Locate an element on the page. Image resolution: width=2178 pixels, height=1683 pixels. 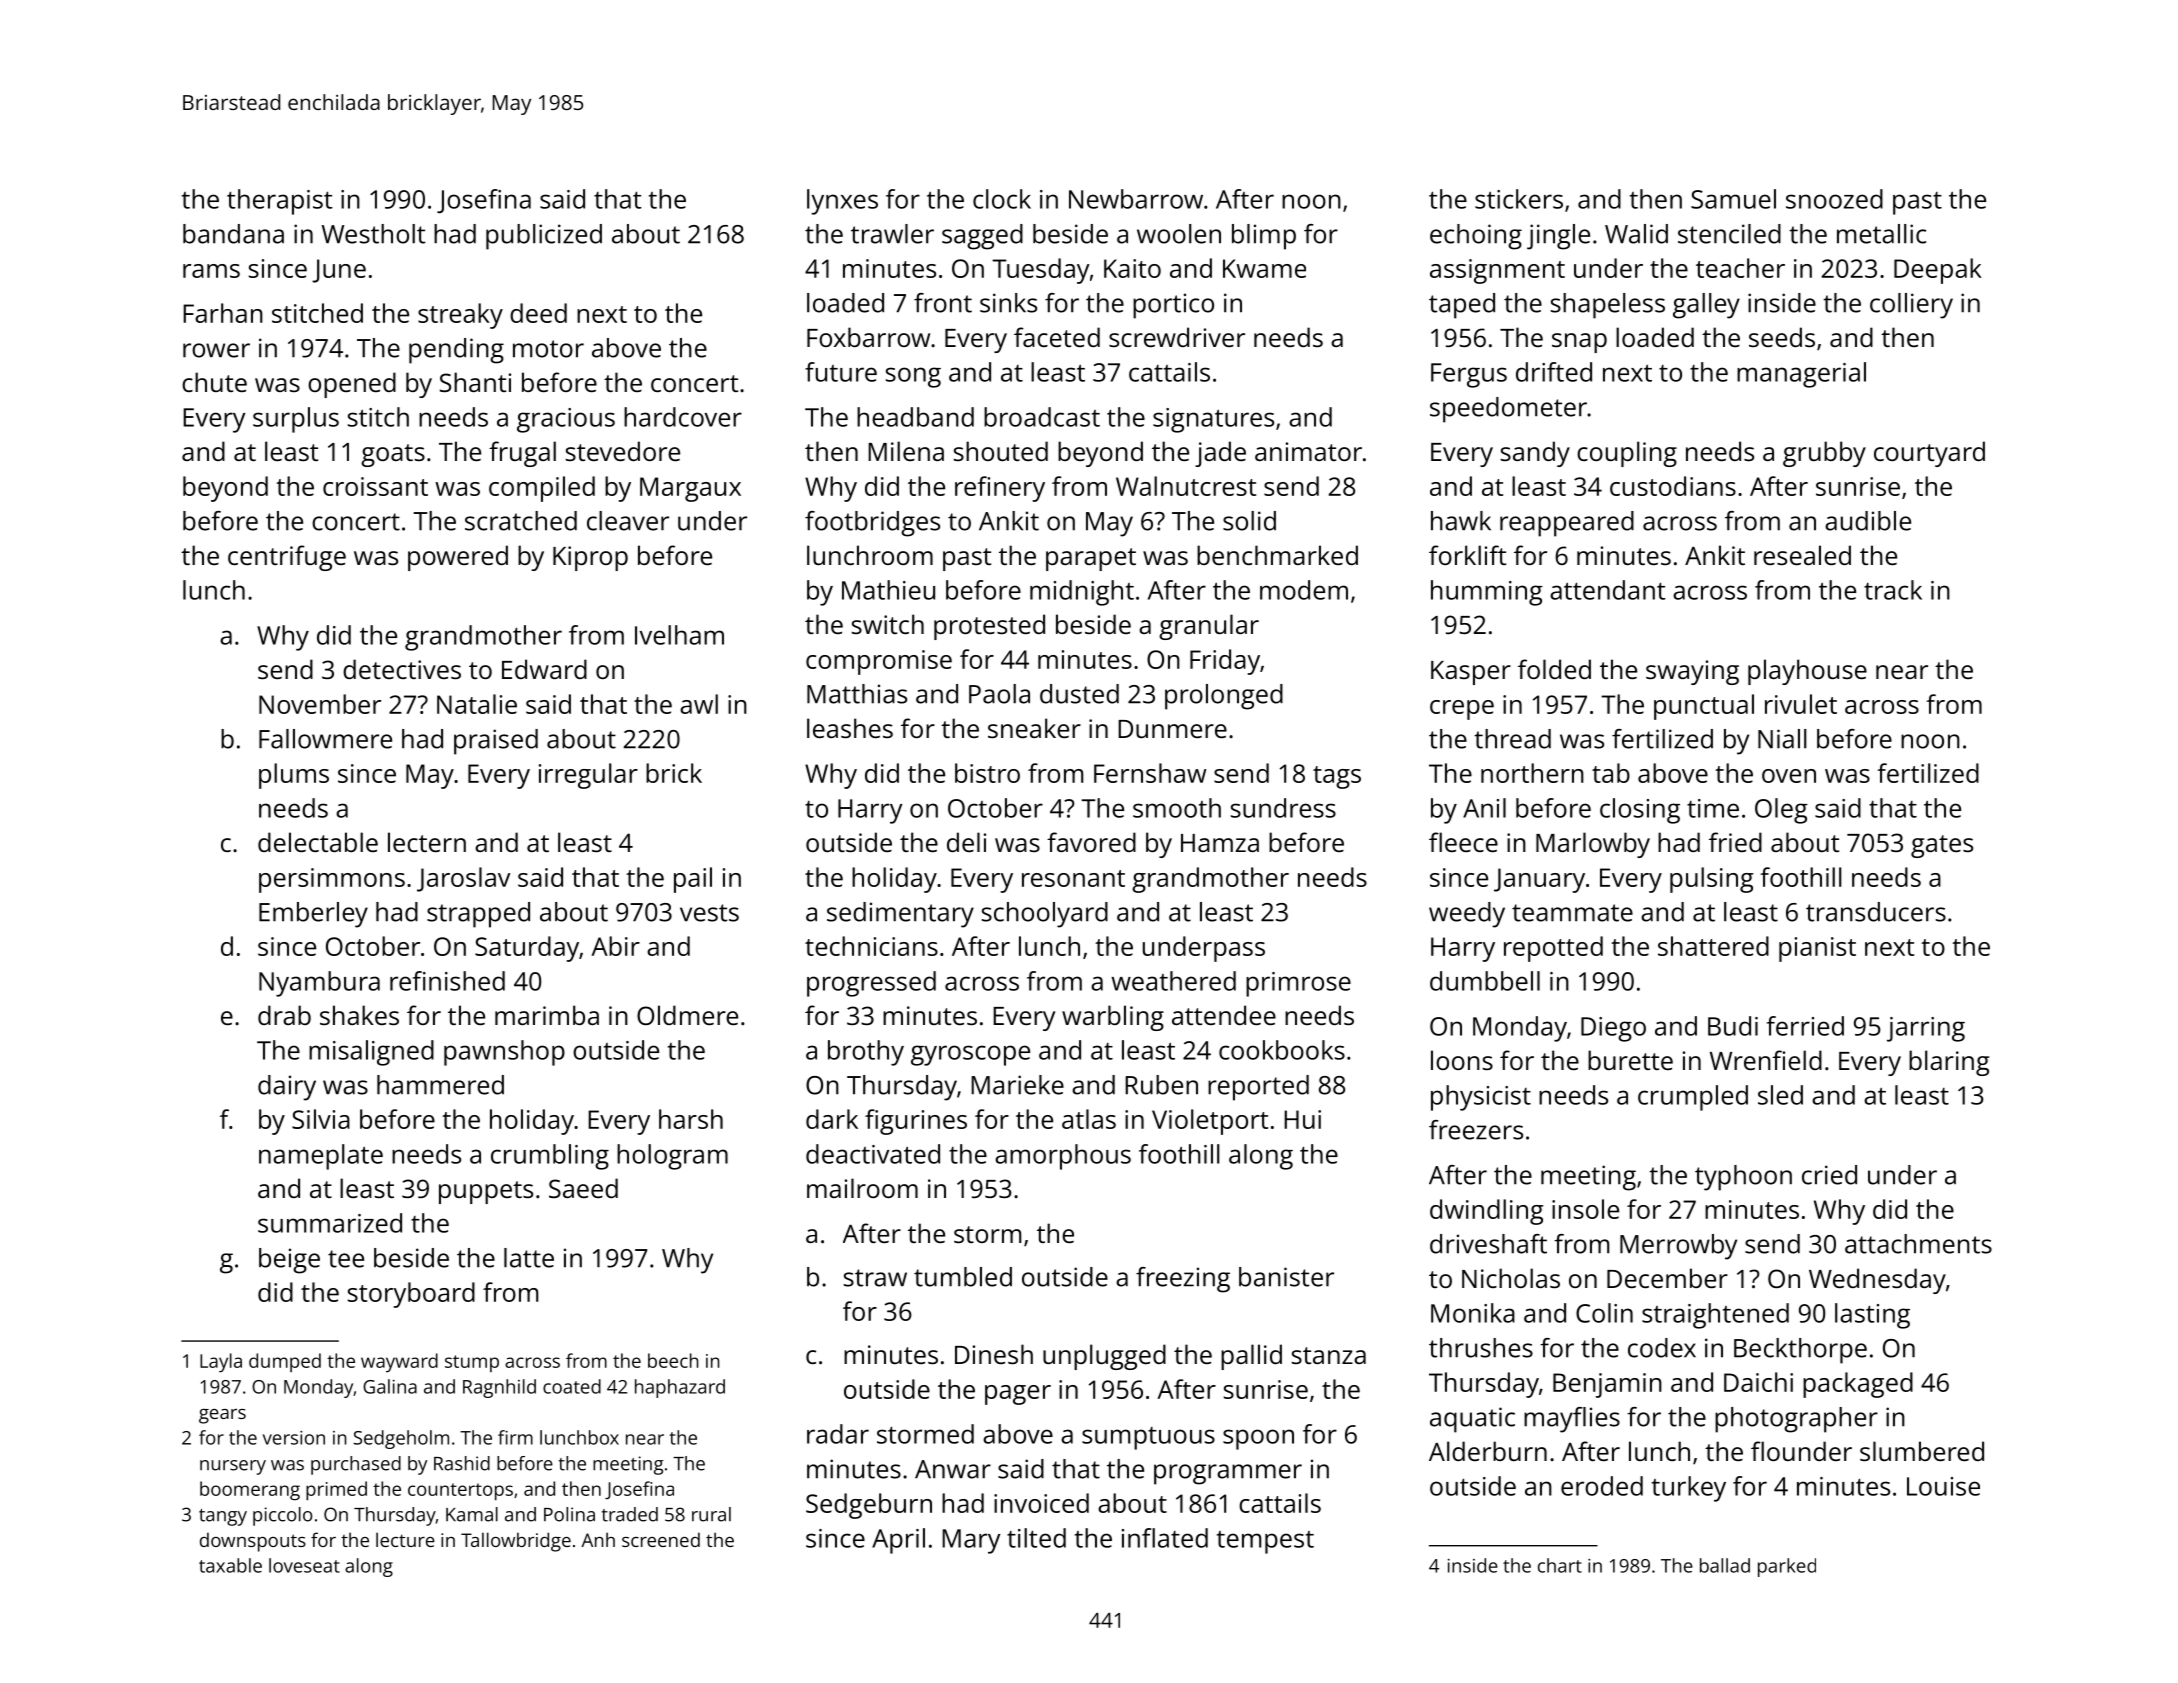
ferried is located at coordinates (1805, 1026).
